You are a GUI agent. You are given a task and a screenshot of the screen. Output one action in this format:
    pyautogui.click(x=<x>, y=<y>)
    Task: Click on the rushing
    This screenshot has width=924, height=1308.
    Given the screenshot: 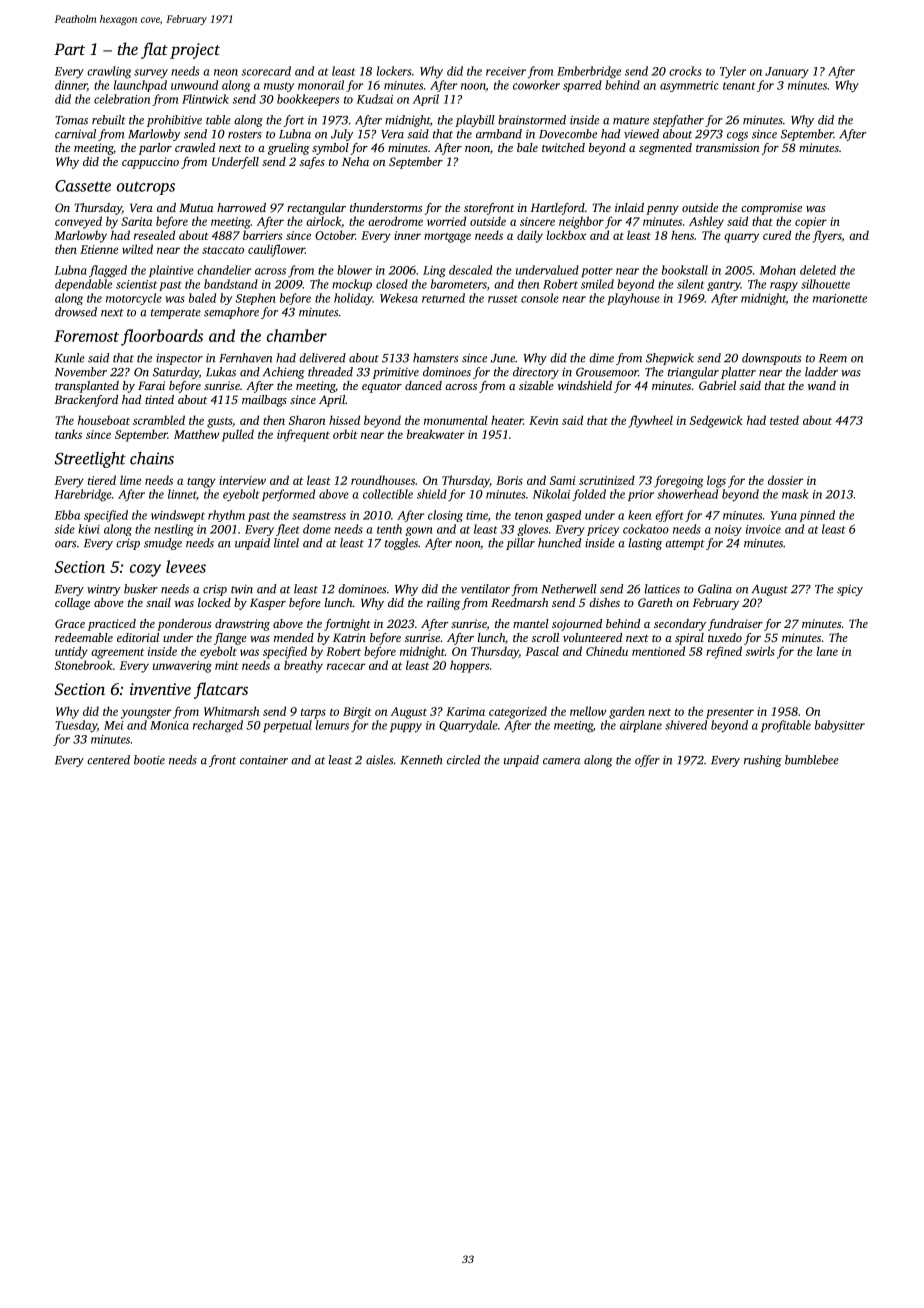 What is the action you would take?
    pyautogui.click(x=763, y=761)
